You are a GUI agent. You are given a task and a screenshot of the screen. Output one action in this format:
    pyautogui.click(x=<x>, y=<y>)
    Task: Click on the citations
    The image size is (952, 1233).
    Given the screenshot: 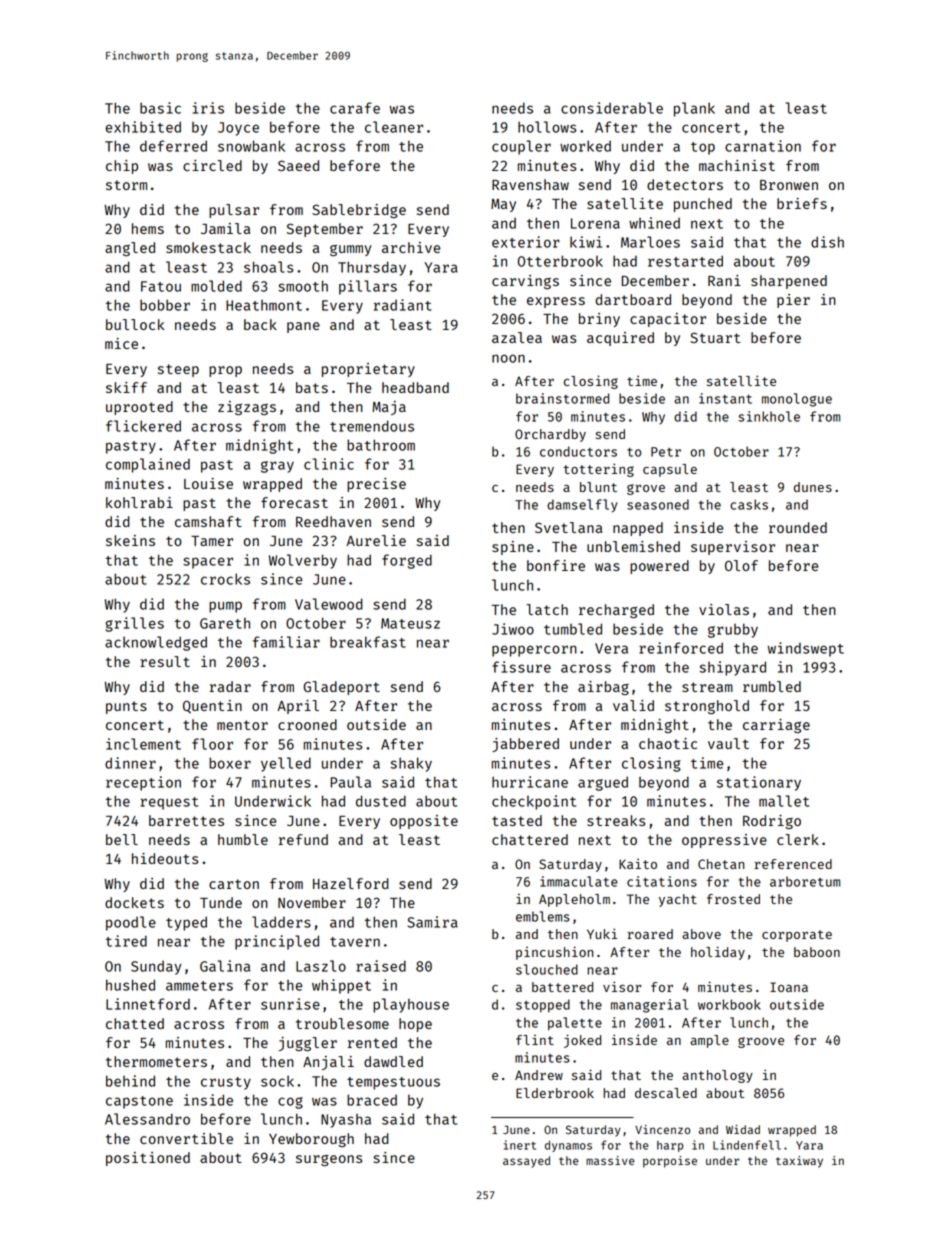 What is the action you would take?
    pyautogui.click(x=662, y=881)
